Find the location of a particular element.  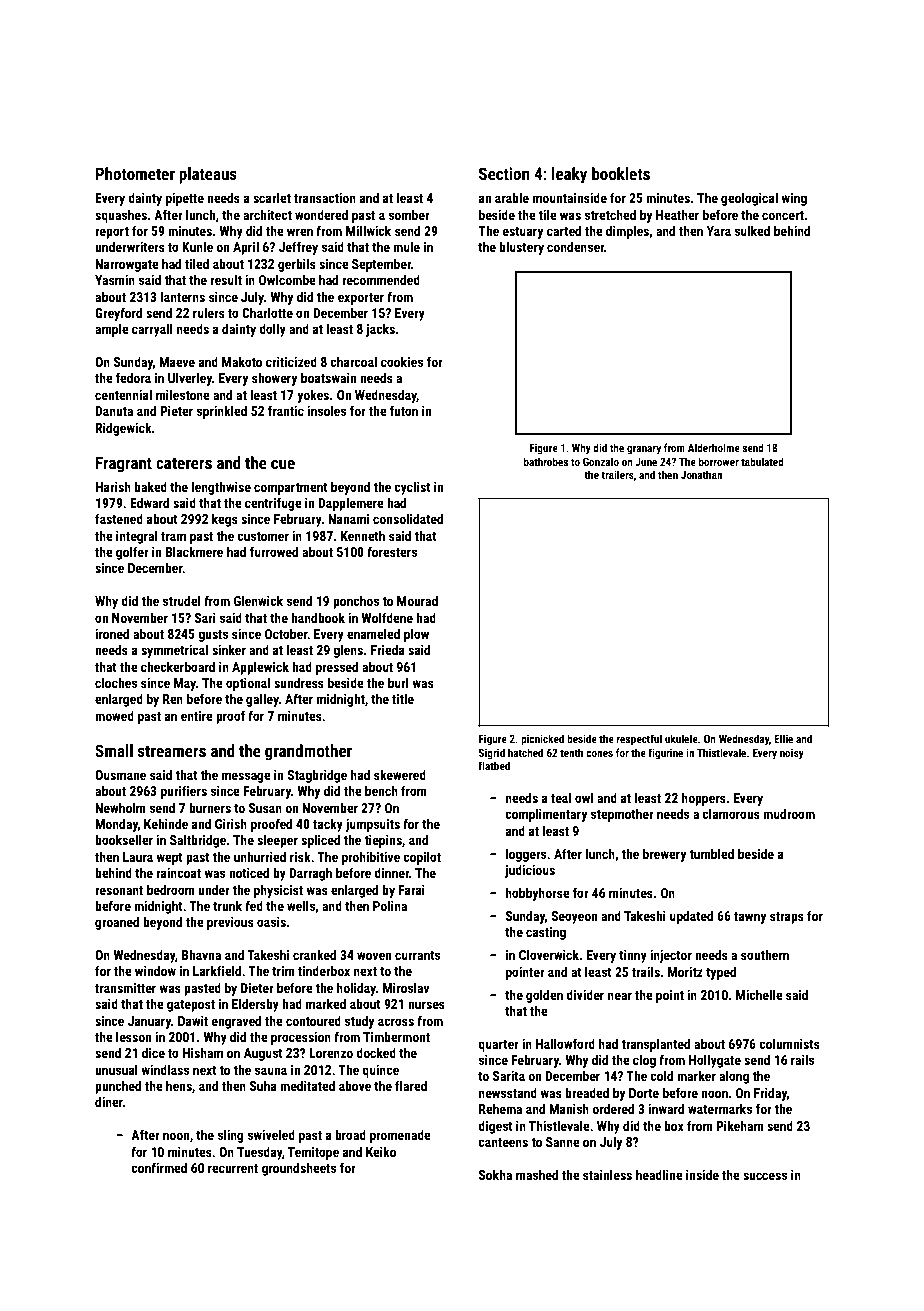

frantic is located at coordinates (286, 410).
